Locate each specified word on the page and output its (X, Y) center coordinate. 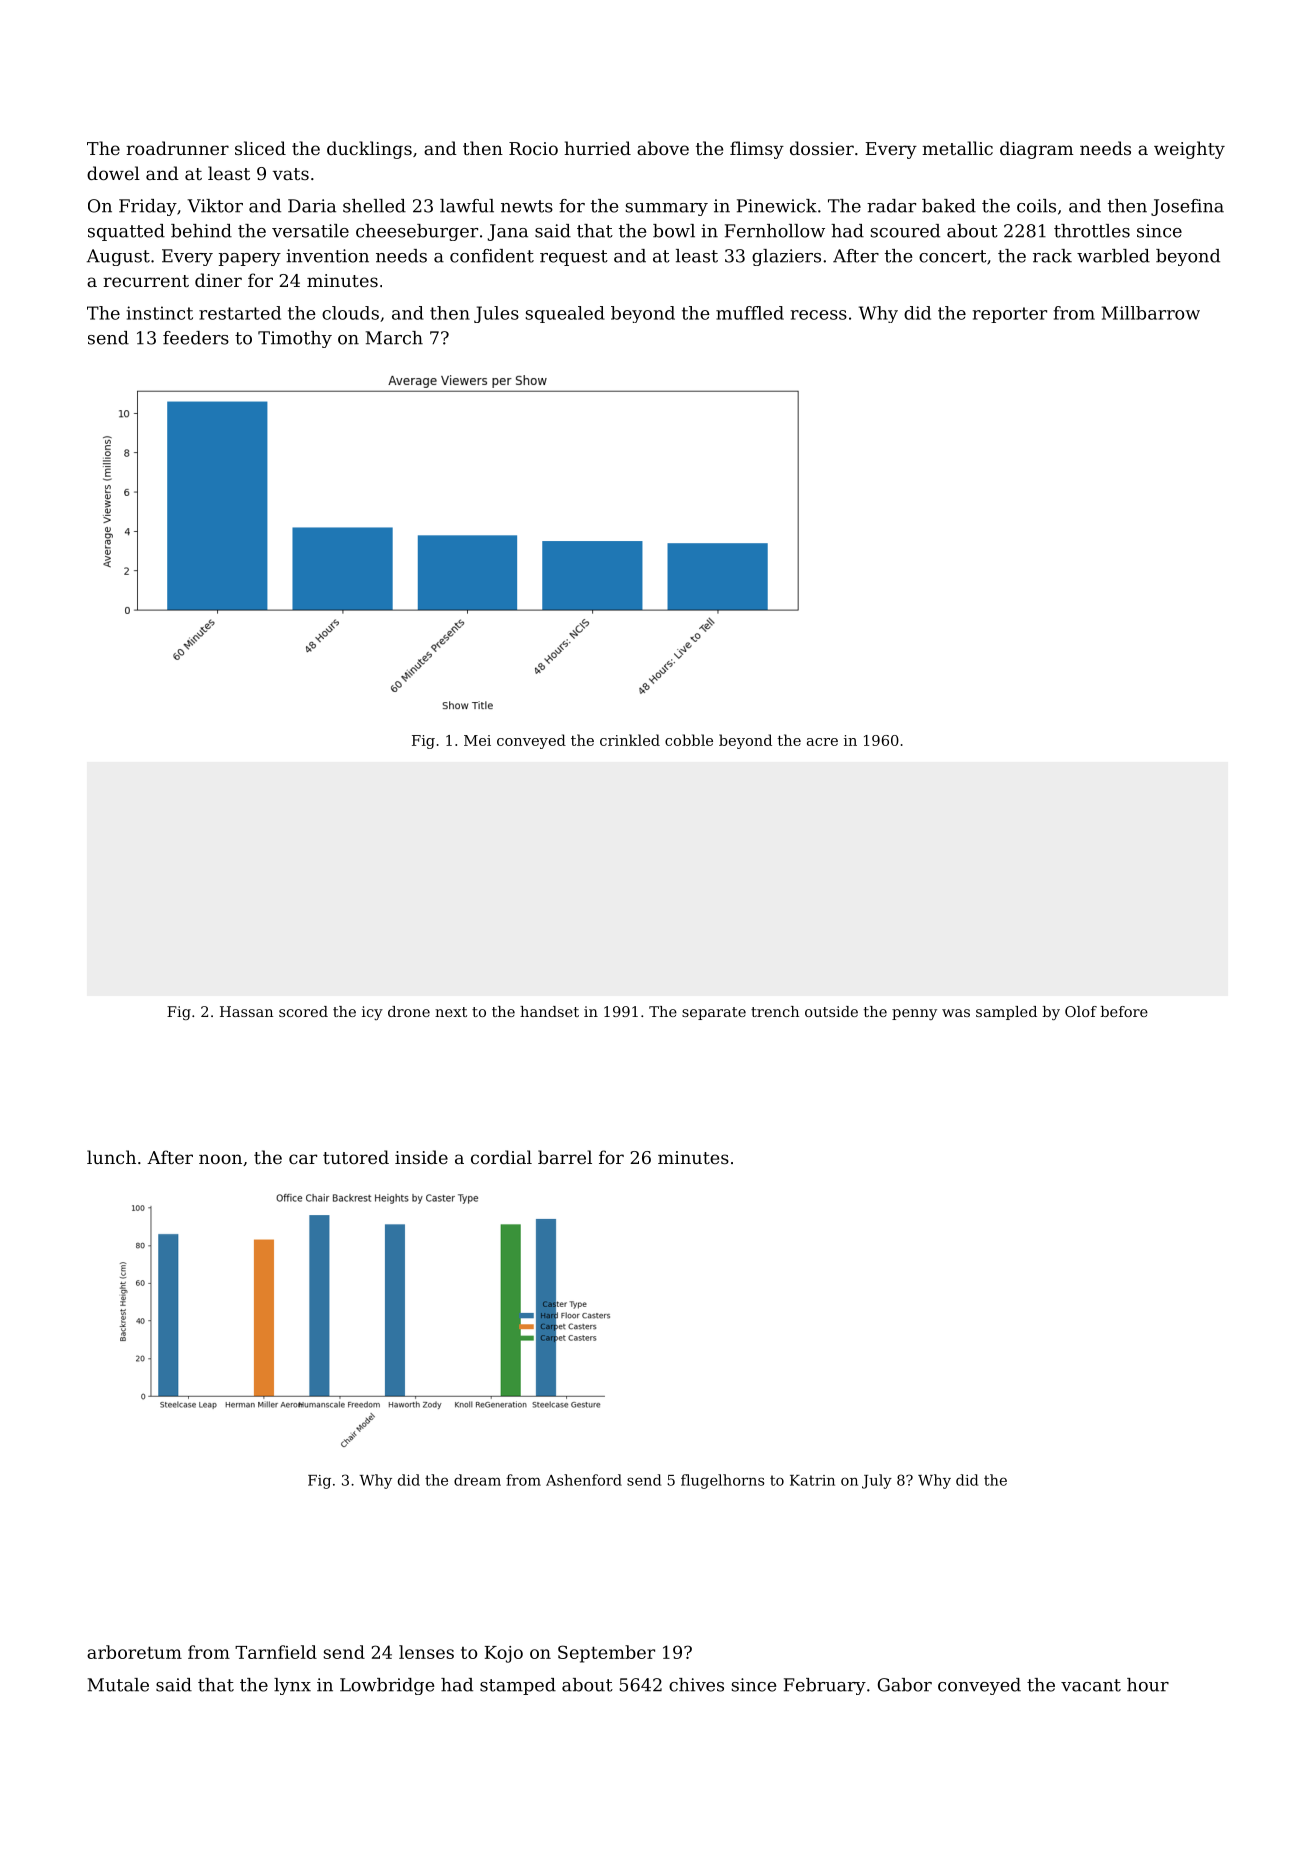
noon (220, 1159)
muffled (750, 313)
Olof (1081, 1011)
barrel (565, 1157)
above (663, 148)
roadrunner (177, 148)
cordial (501, 1157)
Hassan (246, 1011)
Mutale (118, 1685)
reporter (1010, 315)
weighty (1189, 150)
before (1124, 1011)
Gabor (905, 1685)
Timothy (295, 339)
